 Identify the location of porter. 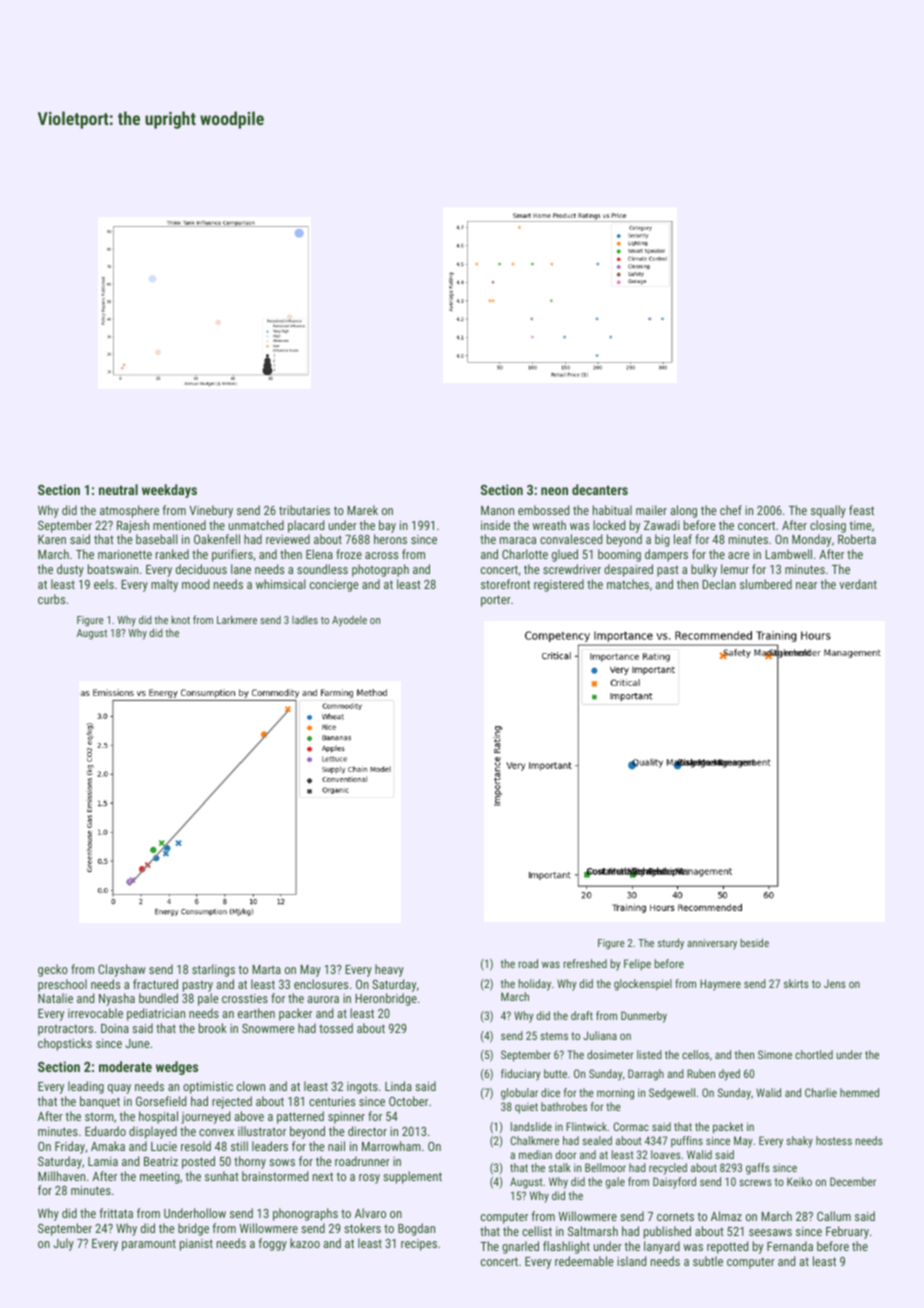
(496, 601).
